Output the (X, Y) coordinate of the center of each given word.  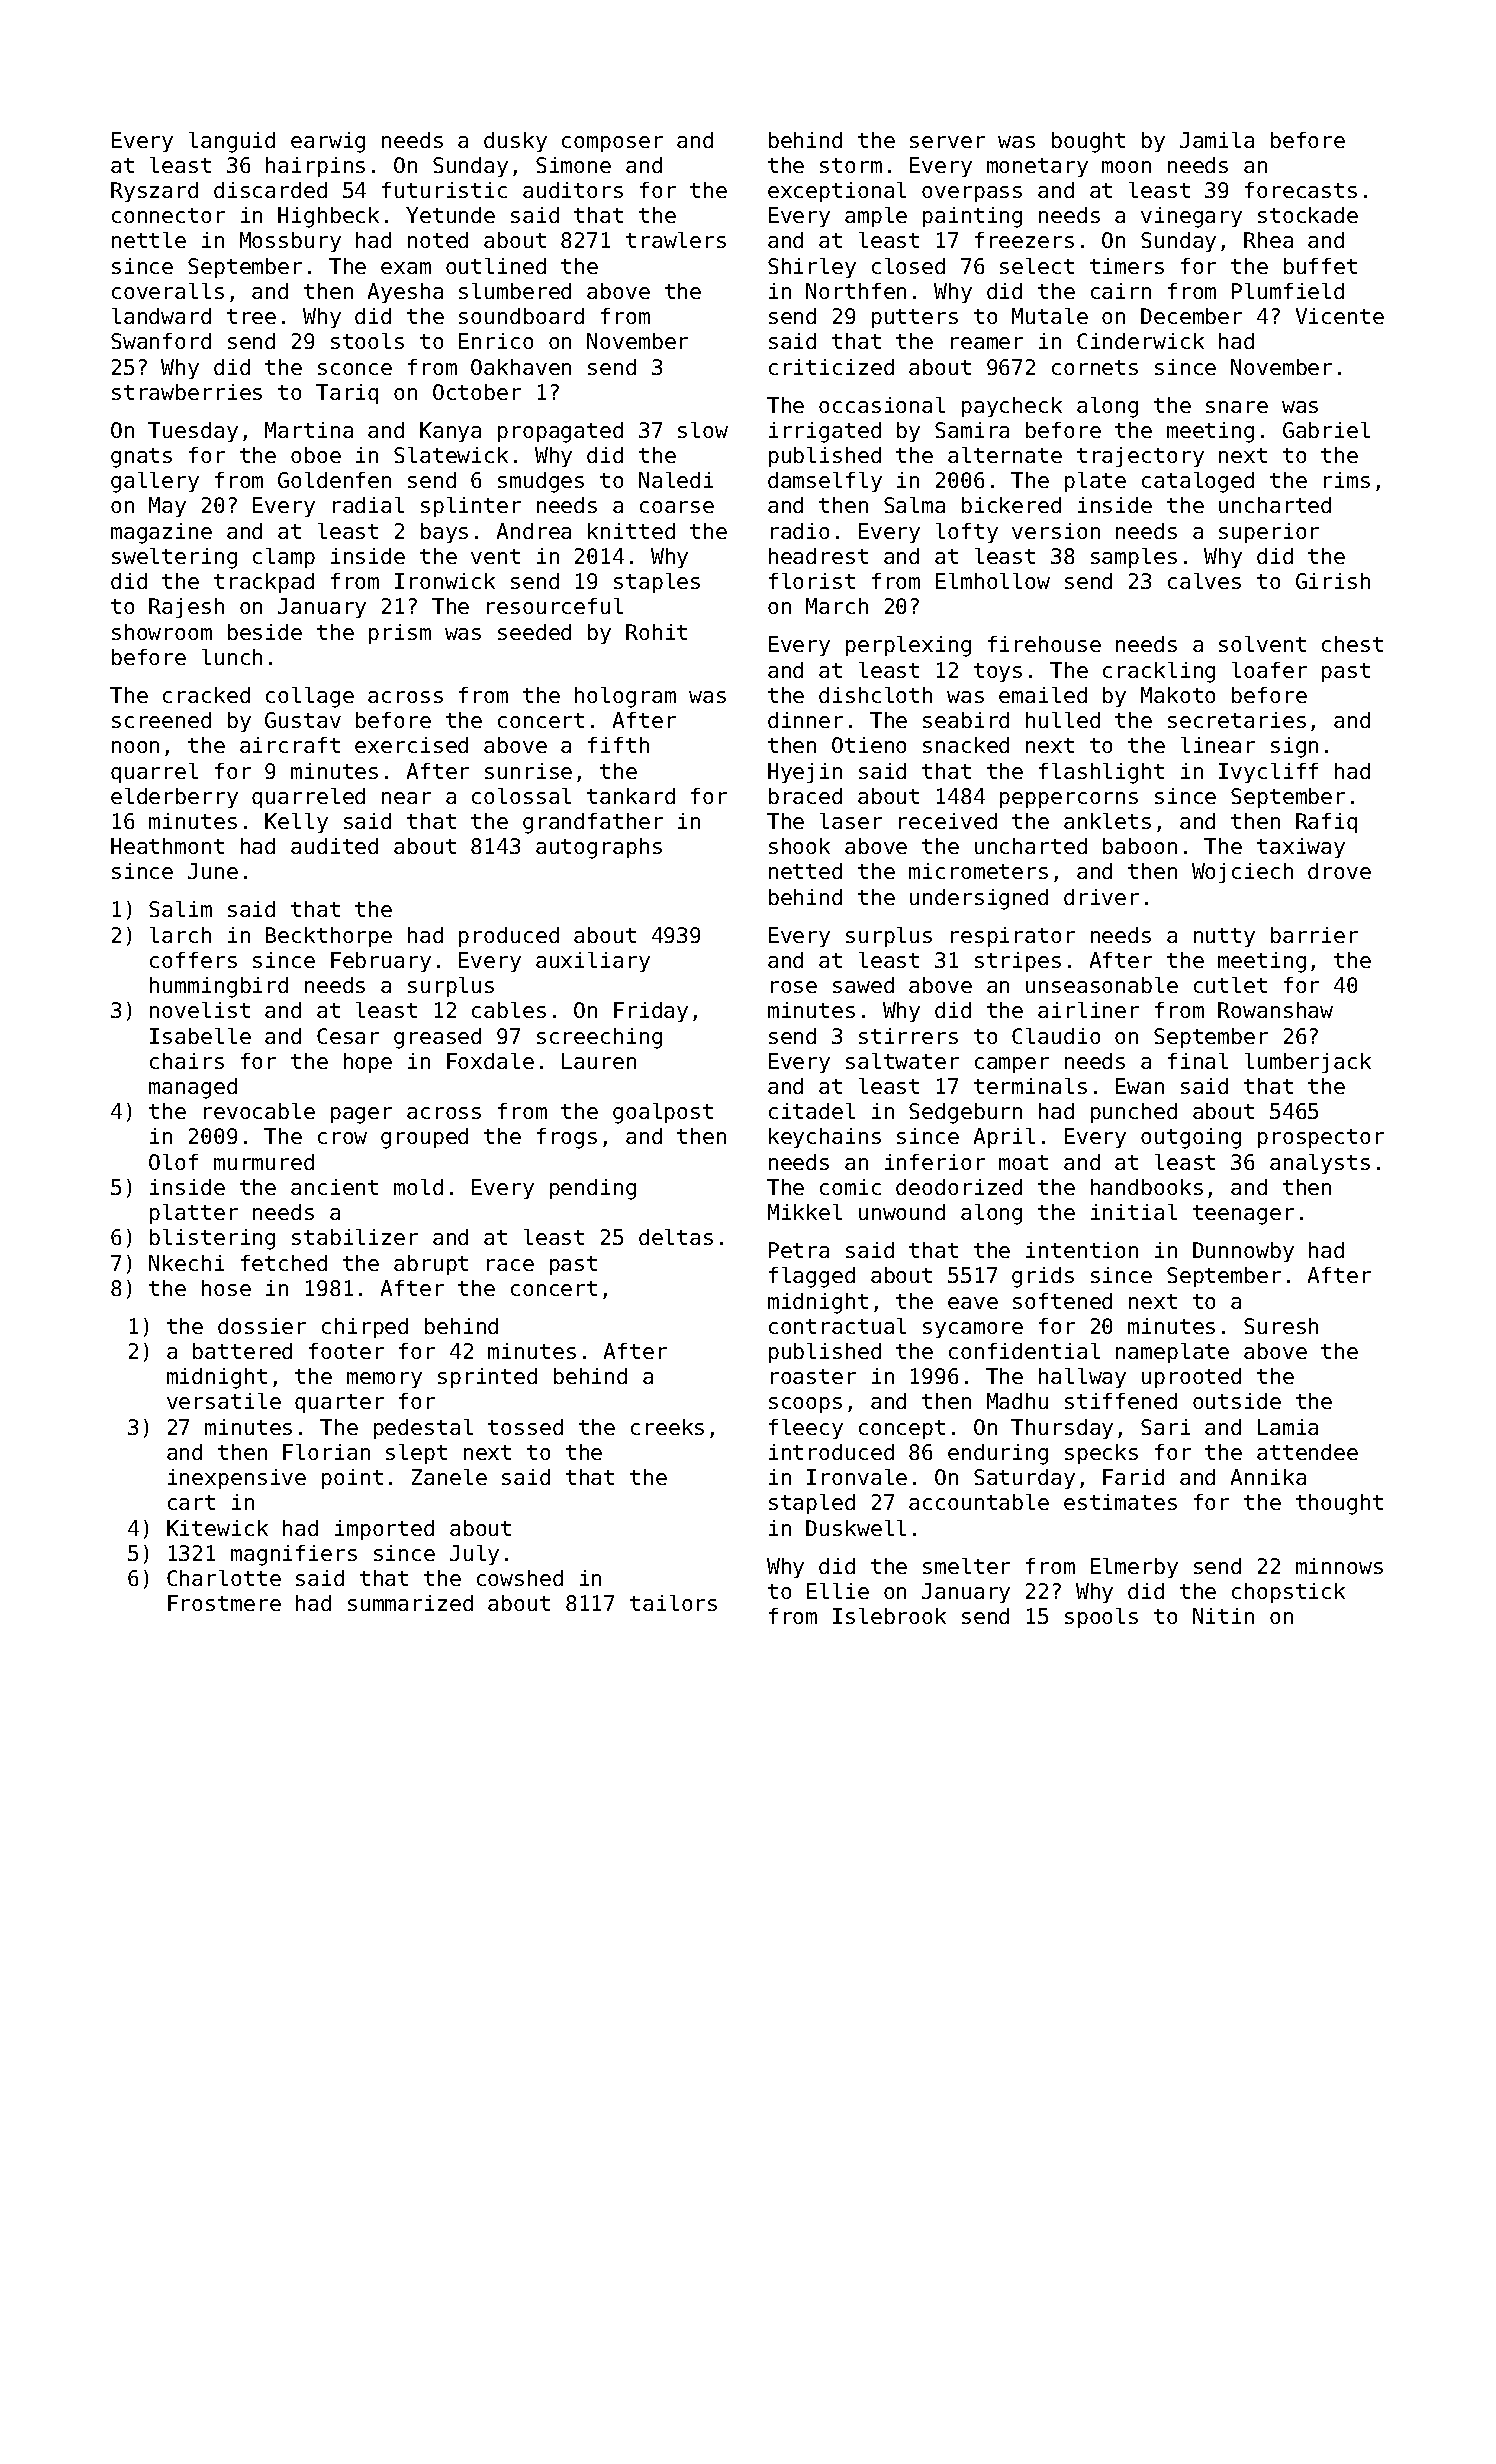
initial (1134, 1212)
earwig (328, 142)
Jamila (1217, 140)
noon (135, 747)
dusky (515, 142)
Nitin (1223, 1616)
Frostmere (224, 1603)
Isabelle (200, 1036)
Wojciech (1242, 873)
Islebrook (889, 1616)
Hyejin (805, 773)
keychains (825, 1138)
